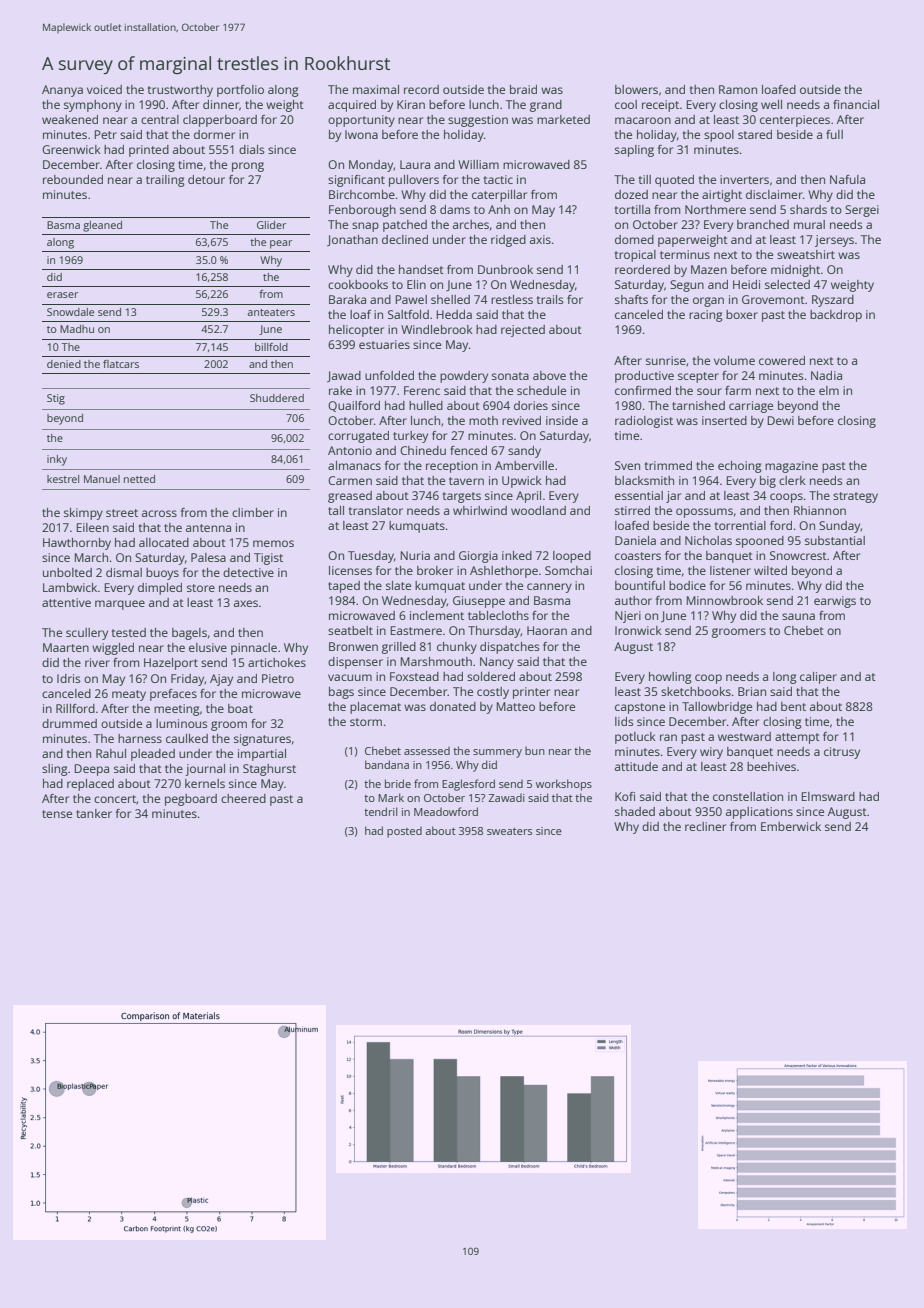 This image has width=924, height=1308. Describe the element at coordinates (774, 194) in the image. I see `disclaimer` at that location.
